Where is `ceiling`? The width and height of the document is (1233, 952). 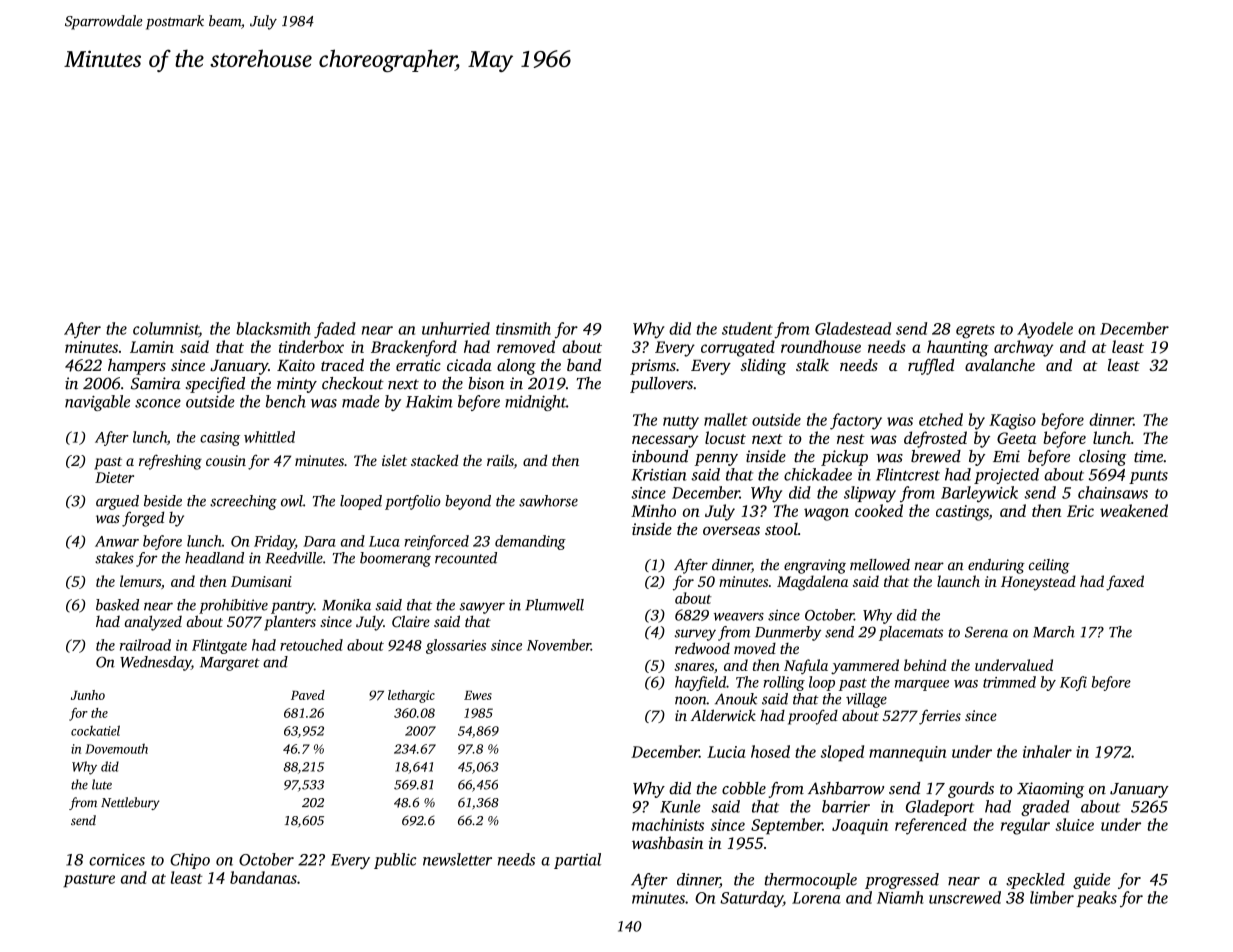 ceiling is located at coordinates (1049, 566).
